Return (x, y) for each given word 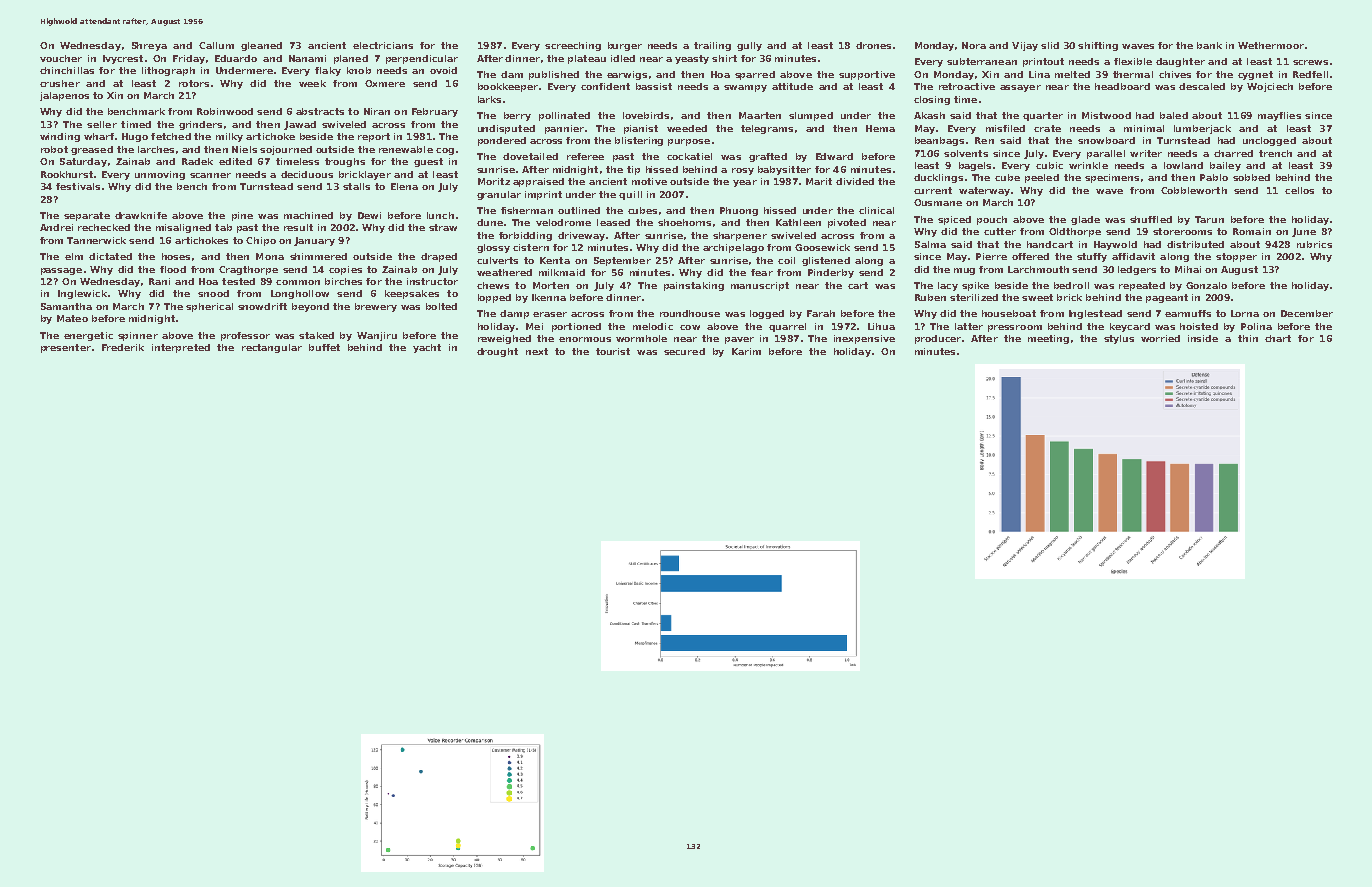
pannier (564, 129)
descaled (1202, 86)
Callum (216, 45)
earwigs (627, 75)
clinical (876, 210)
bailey (1225, 166)
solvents (966, 153)
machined (308, 215)
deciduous (307, 174)
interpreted (181, 348)
